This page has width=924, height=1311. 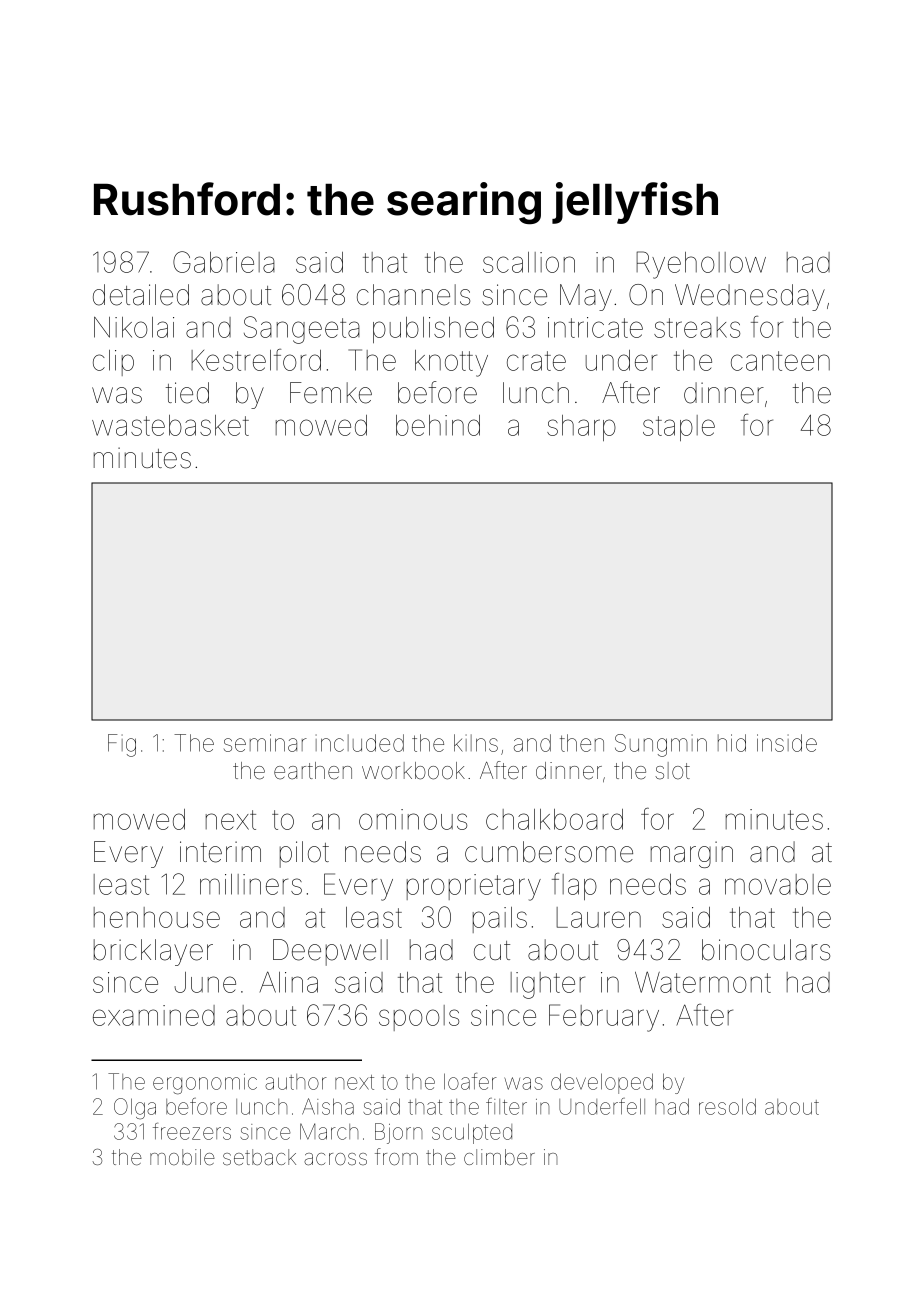 What do you see at coordinates (331, 393) in the page?
I see `Femke` at bounding box center [331, 393].
